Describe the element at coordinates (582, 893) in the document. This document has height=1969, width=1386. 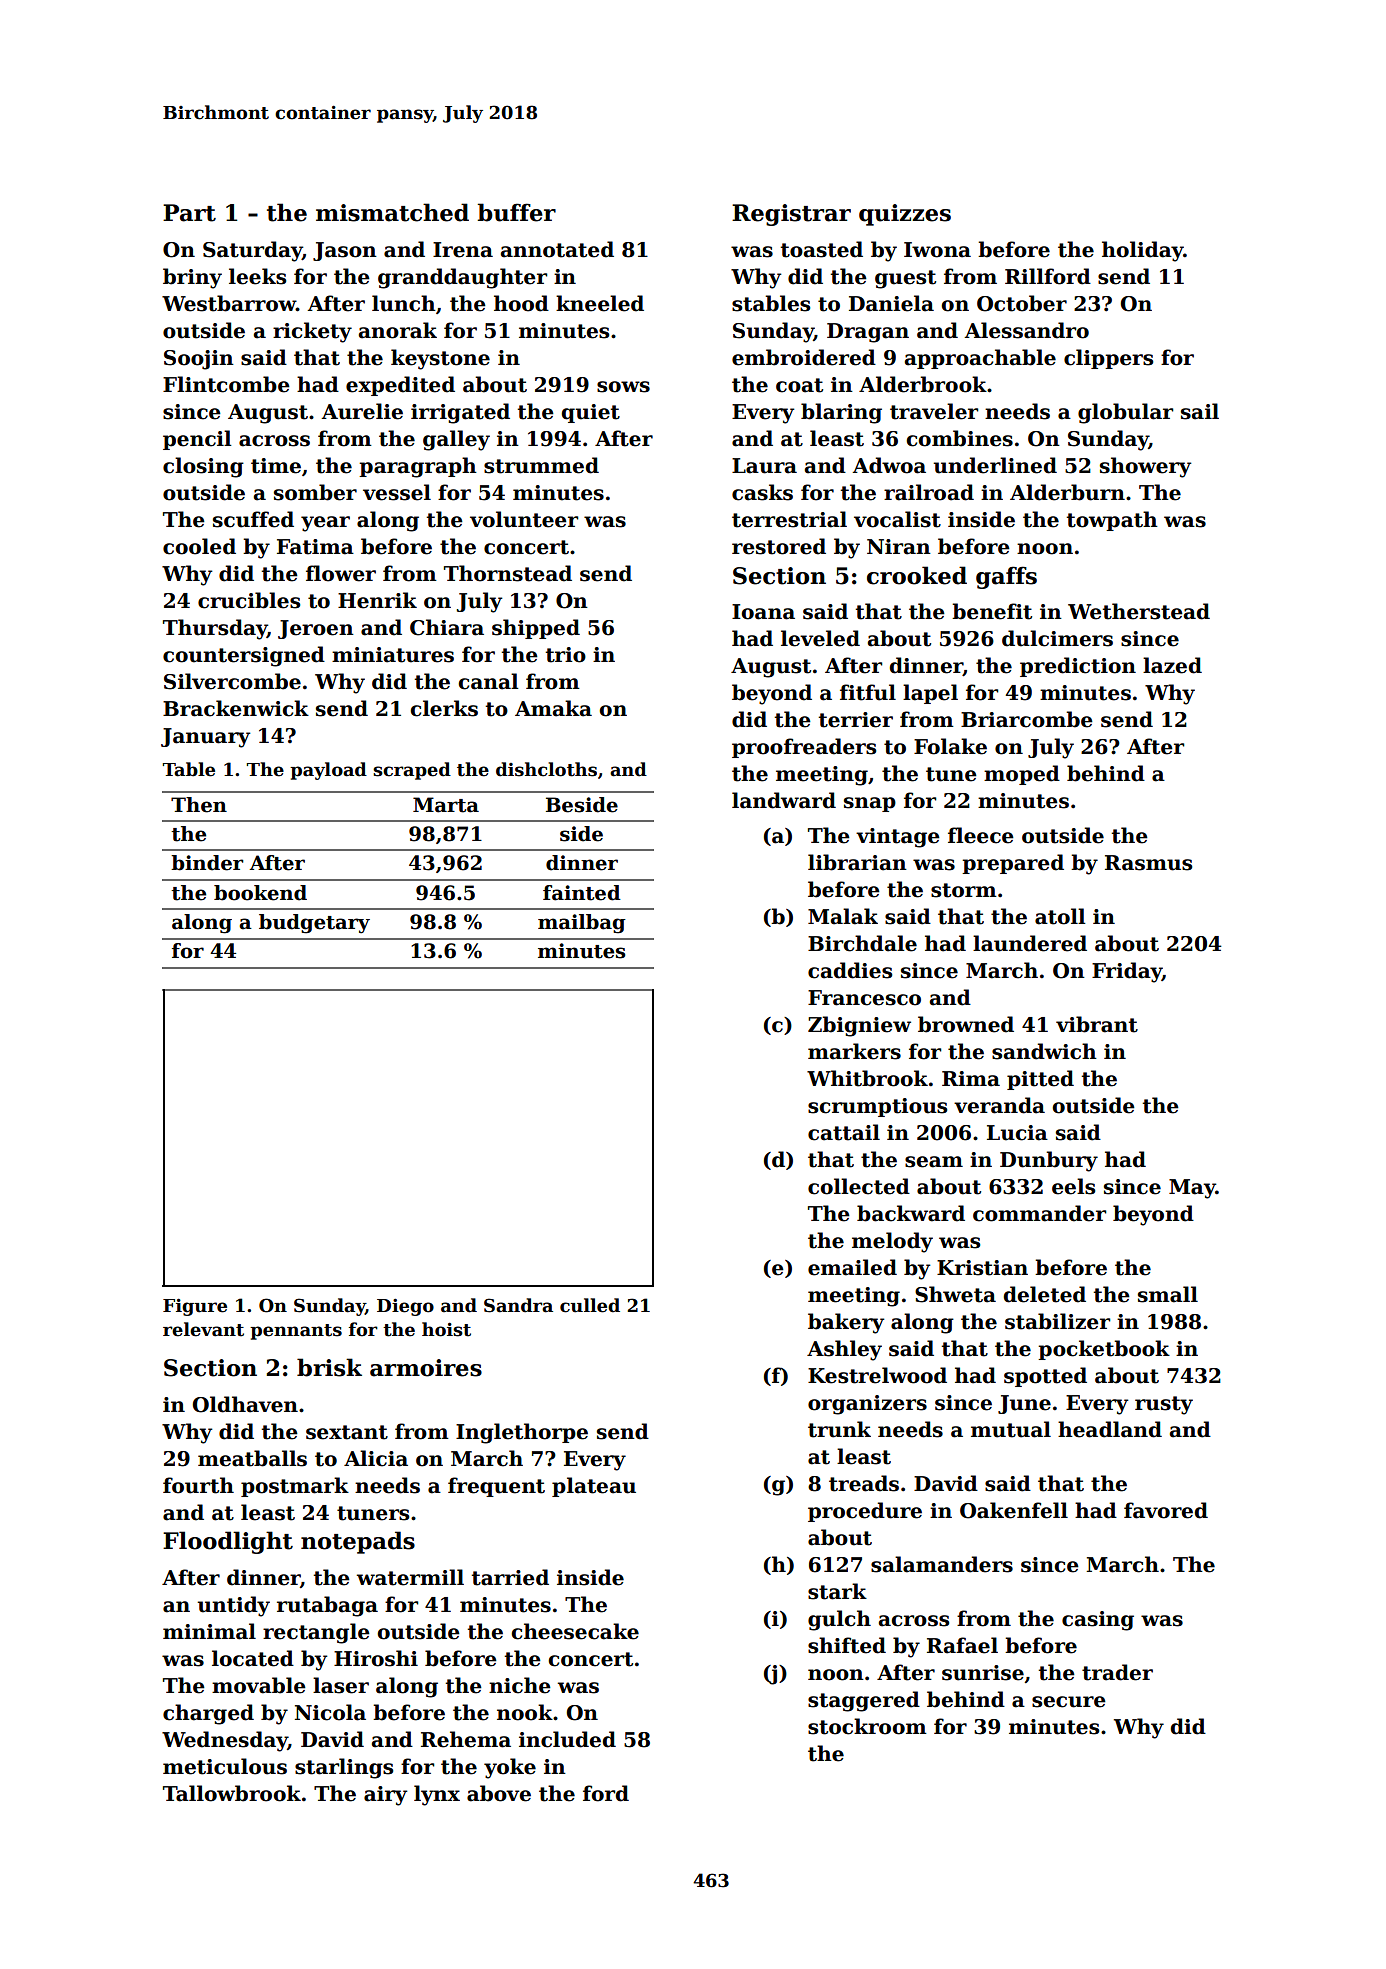
I see `fainted` at that location.
